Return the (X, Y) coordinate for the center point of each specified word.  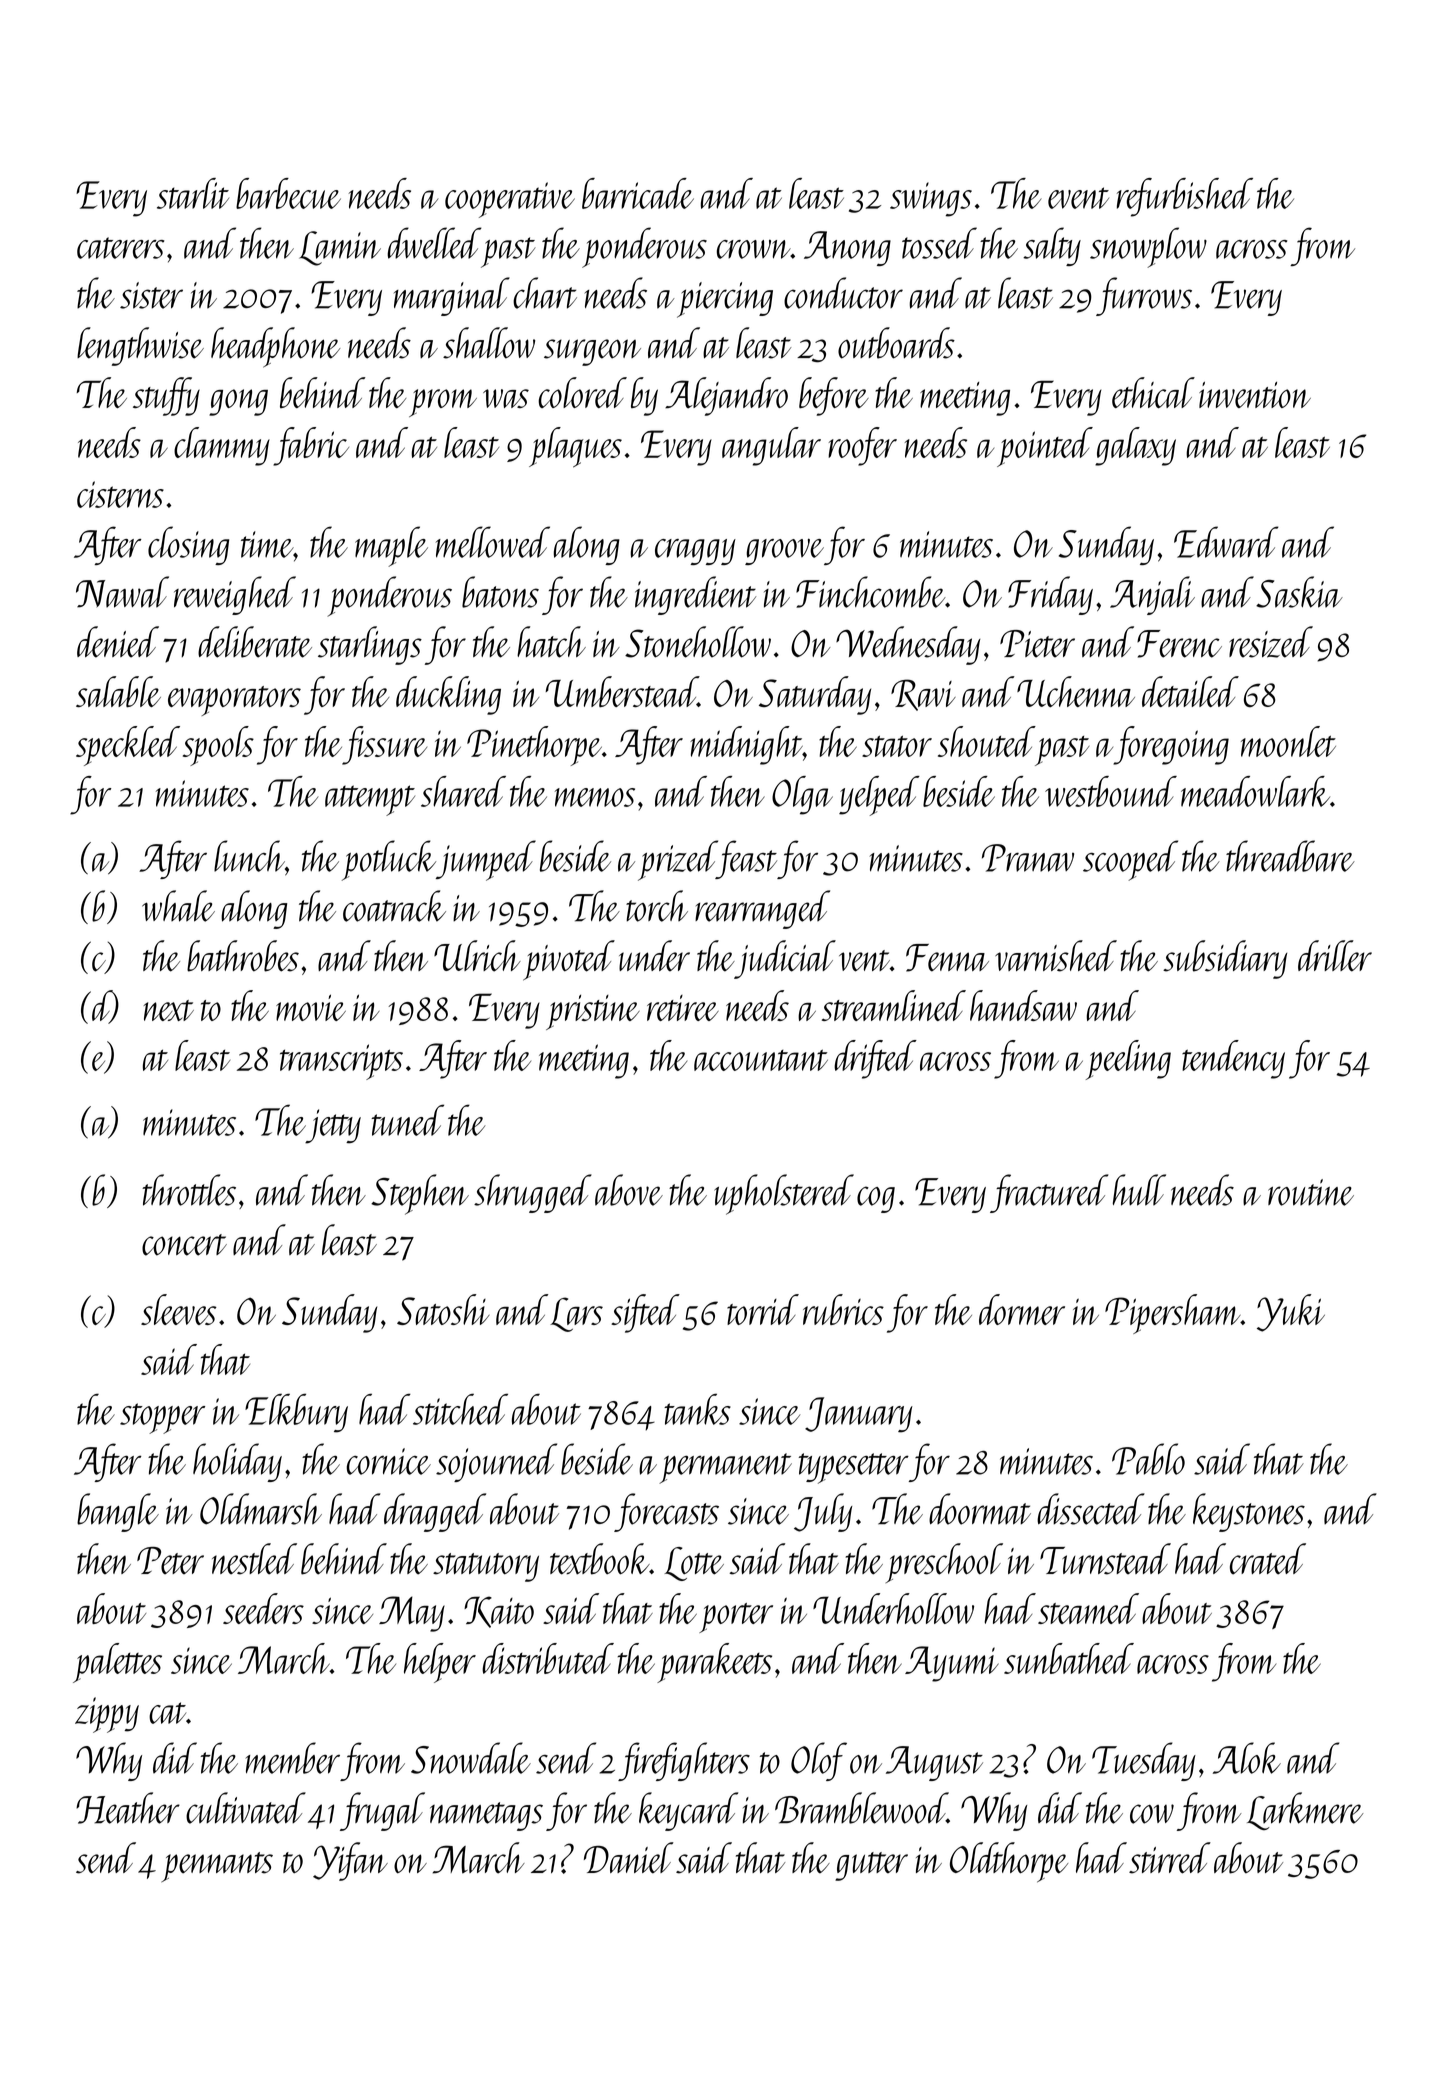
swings (931, 199)
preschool (944, 1563)
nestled (254, 1559)
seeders (263, 1608)
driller (1335, 956)
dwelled (434, 243)
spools (218, 746)
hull (1139, 1190)
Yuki (1291, 1313)
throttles (189, 1190)
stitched (460, 1409)
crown (753, 249)
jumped (486, 860)
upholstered (784, 1194)
